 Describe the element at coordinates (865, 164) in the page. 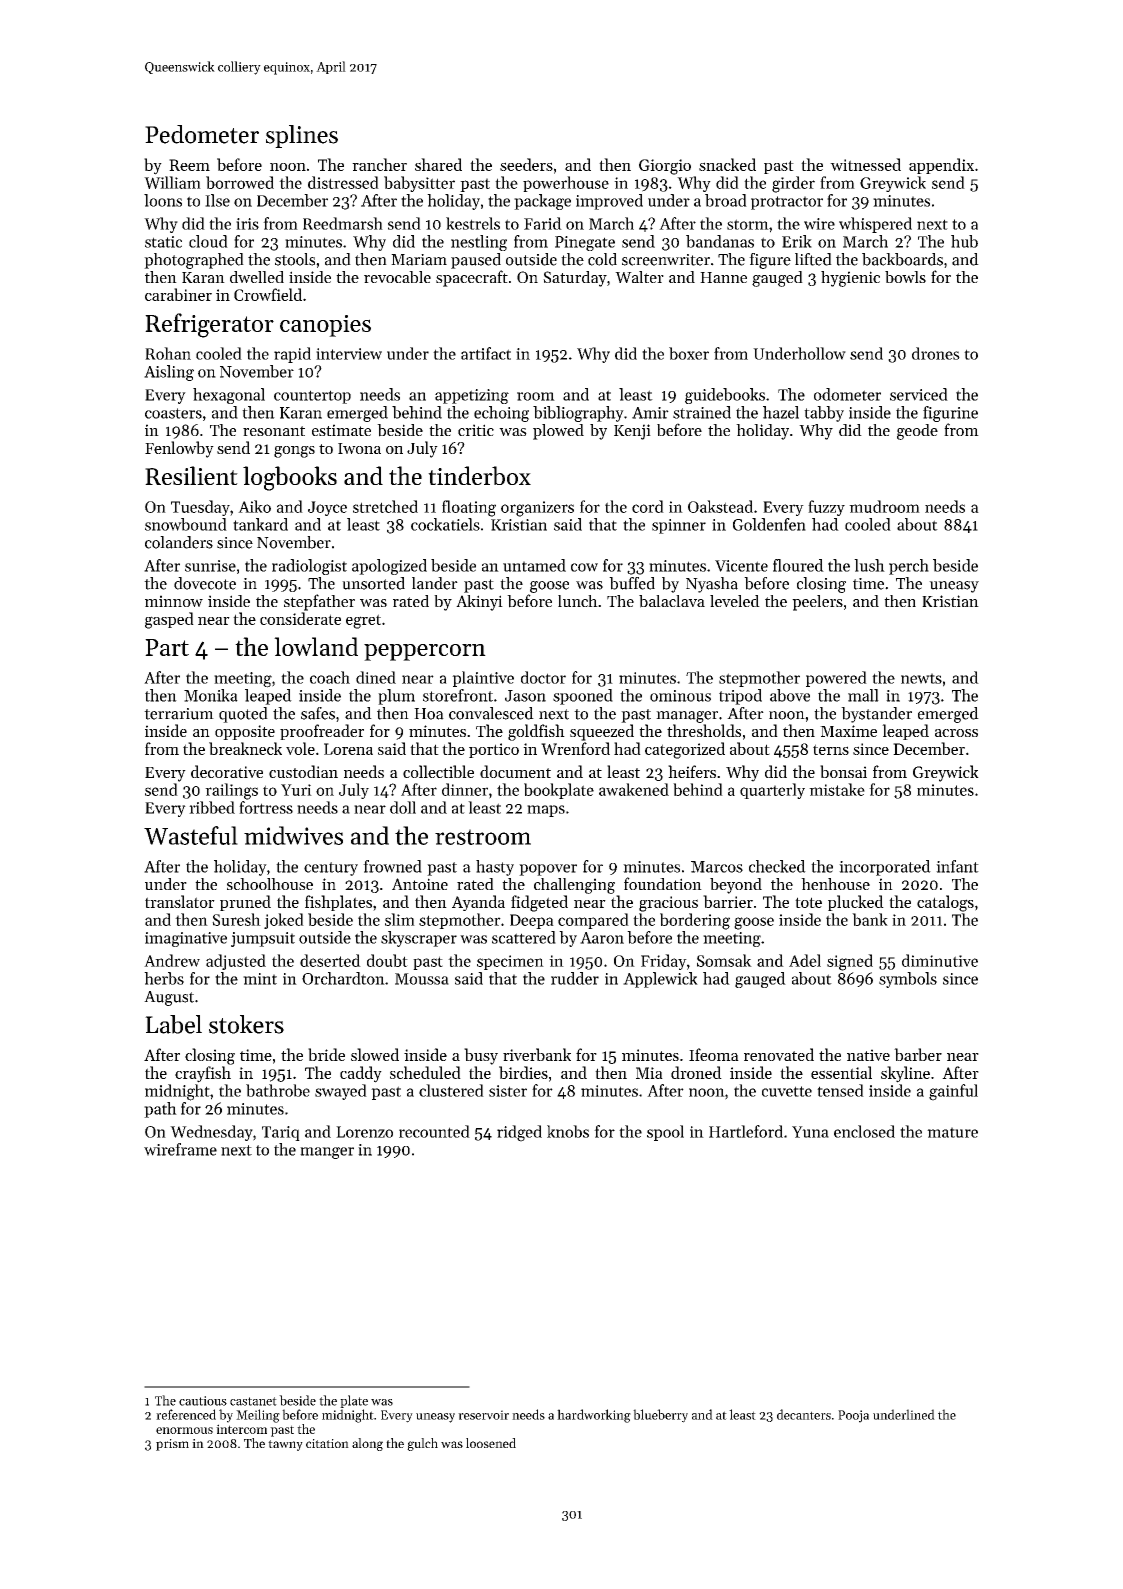

I see `witnessed` at that location.
